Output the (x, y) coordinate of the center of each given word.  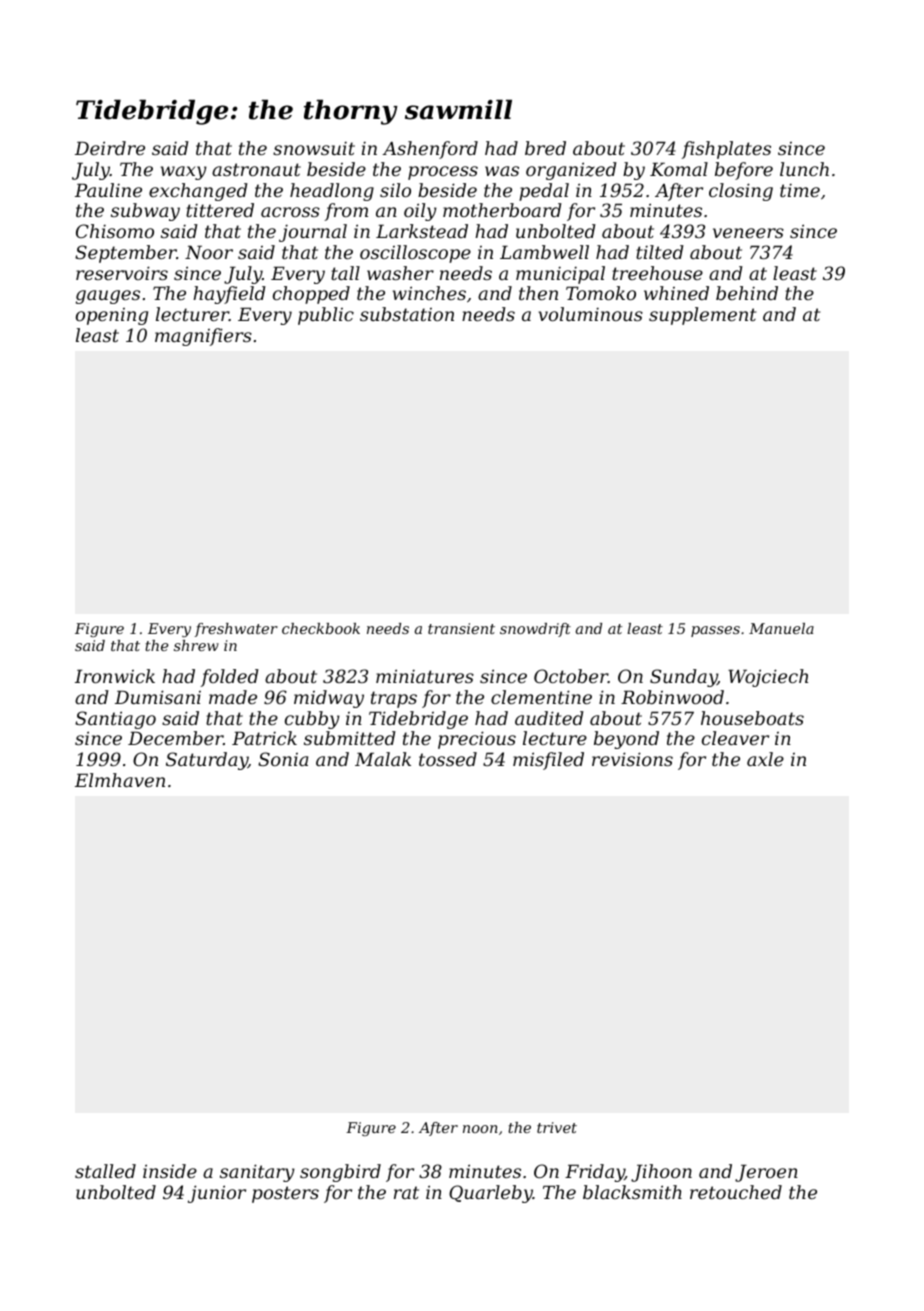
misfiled (548, 761)
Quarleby (491, 1194)
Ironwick (115, 676)
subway (145, 212)
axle (765, 759)
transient (461, 628)
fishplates (726, 150)
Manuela (781, 628)
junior (217, 1194)
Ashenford (430, 150)
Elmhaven (120, 780)
